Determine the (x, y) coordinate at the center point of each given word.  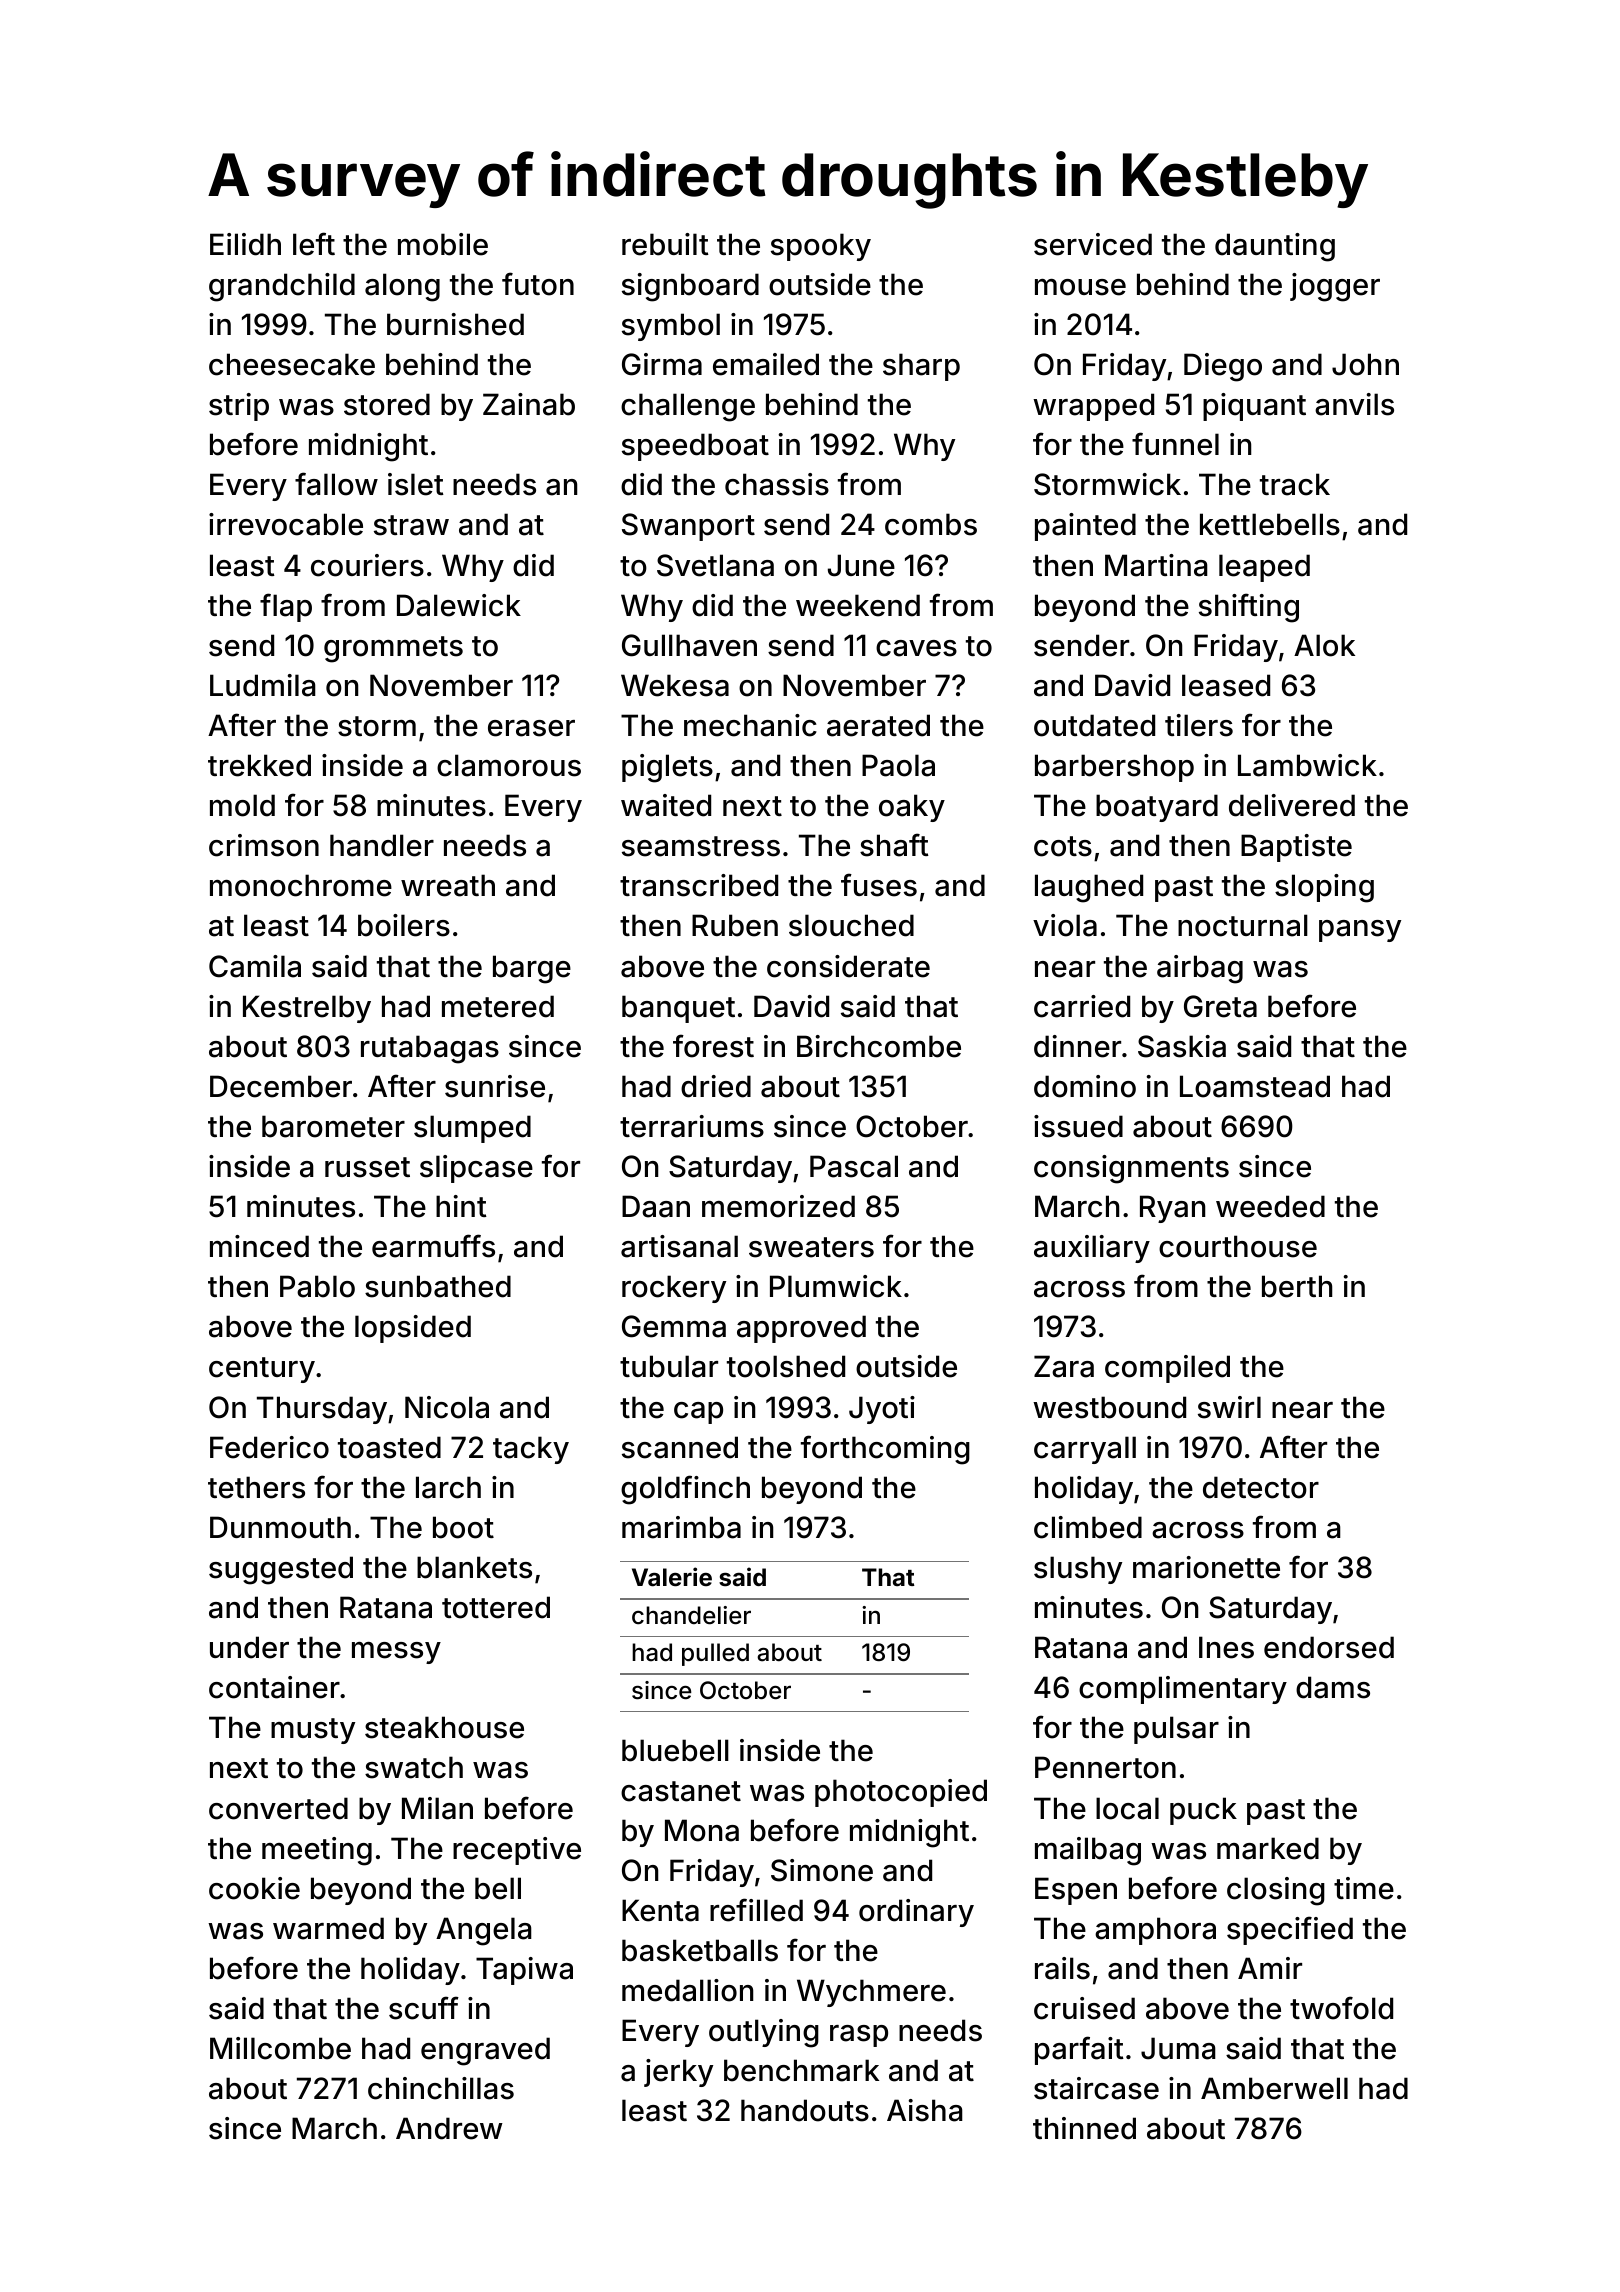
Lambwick (1307, 765)
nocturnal (1243, 925)
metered (498, 1006)
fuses (879, 885)
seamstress (701, 846)
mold (242, 805)
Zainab (529, 404)
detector (1261, 1487)
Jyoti (882, 1410)
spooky (821, 247)
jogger (1335, 287)
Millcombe (280, 2048)
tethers (256, 1487)
